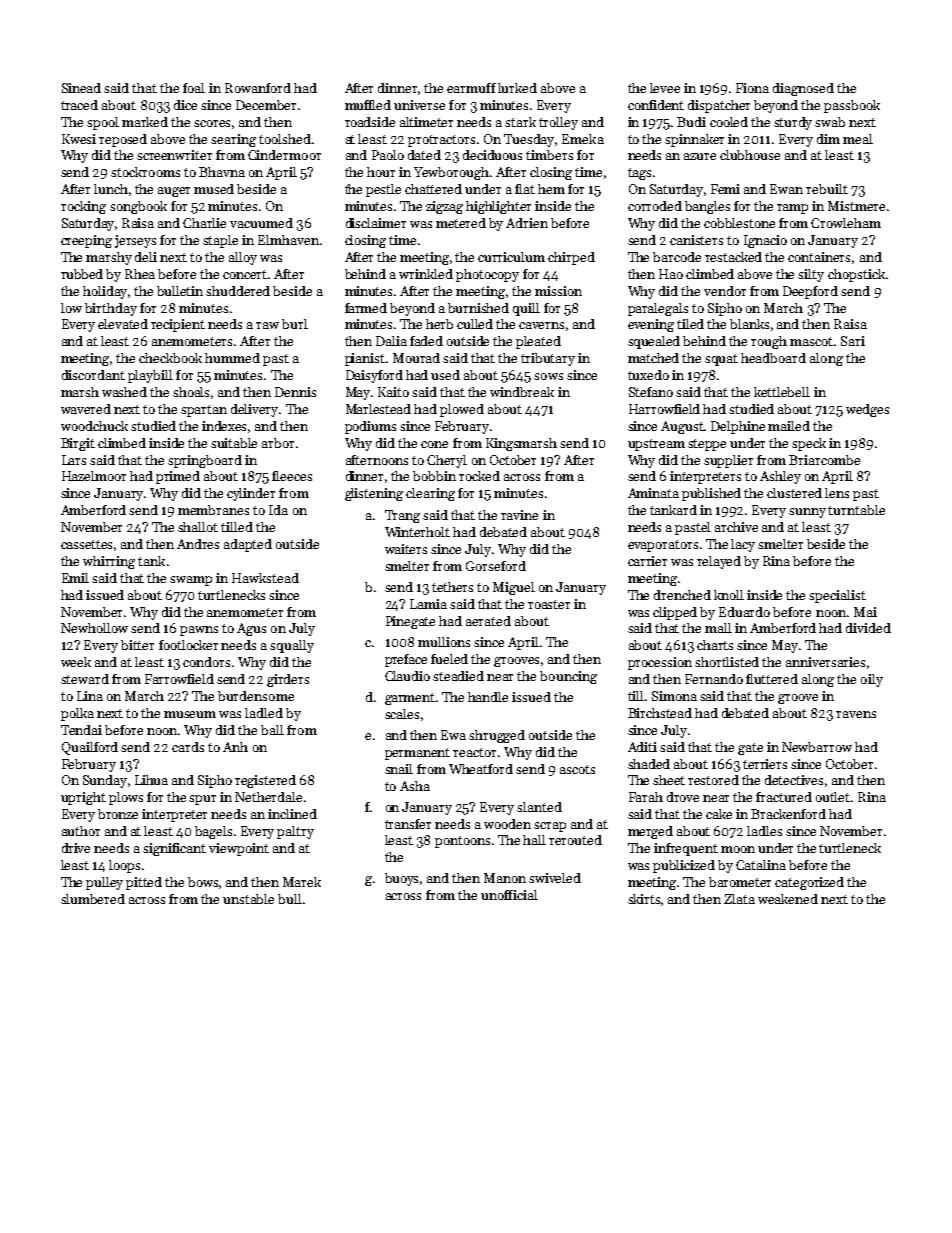  I want to click on Andres, so click(198, 544).
